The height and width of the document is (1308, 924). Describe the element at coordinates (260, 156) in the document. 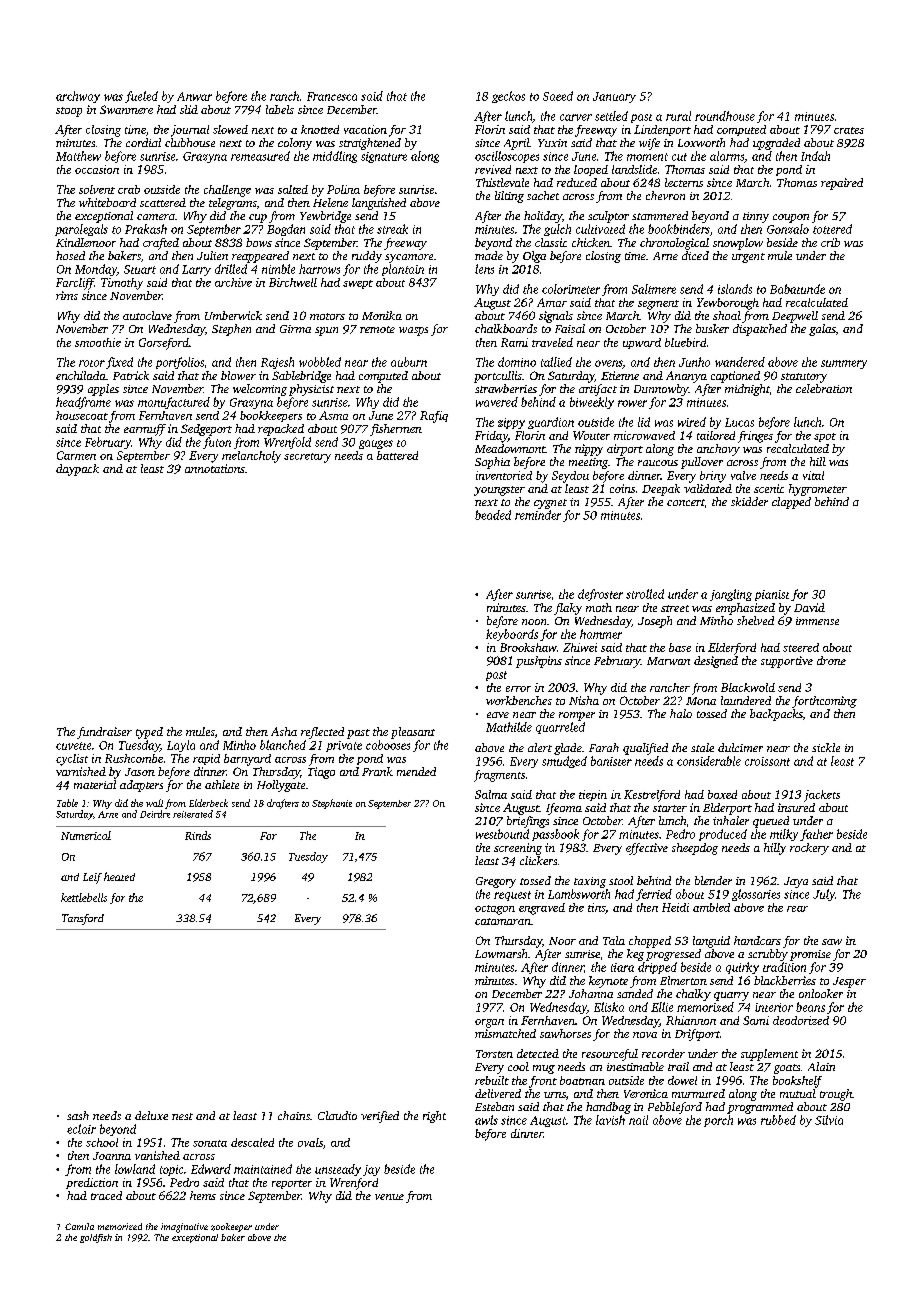

I see `remeasured` at that location.
